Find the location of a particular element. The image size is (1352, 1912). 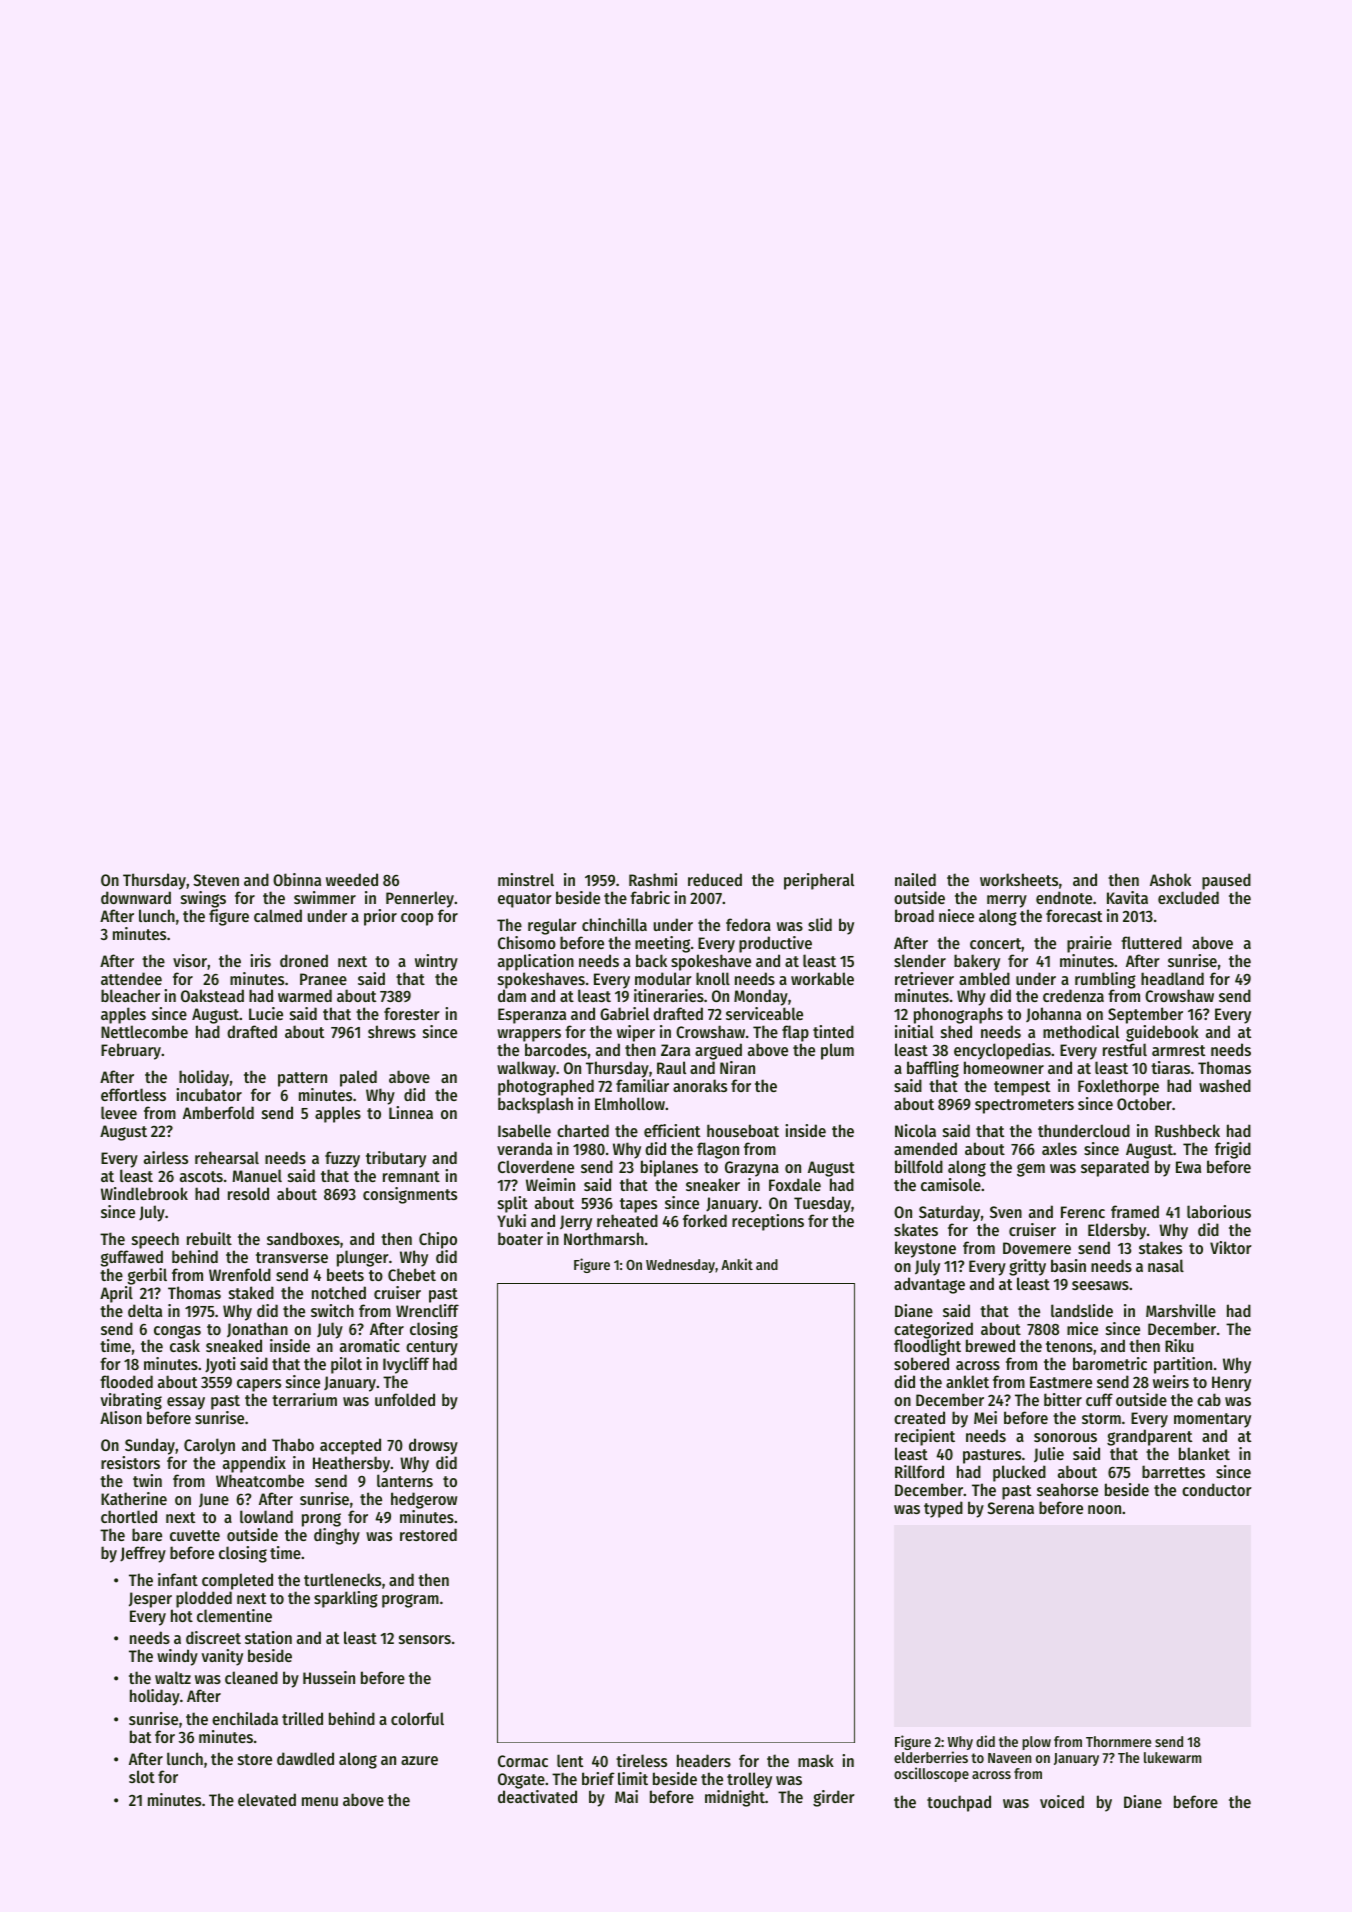

houseboat is located at coordinates (743, 1130).
